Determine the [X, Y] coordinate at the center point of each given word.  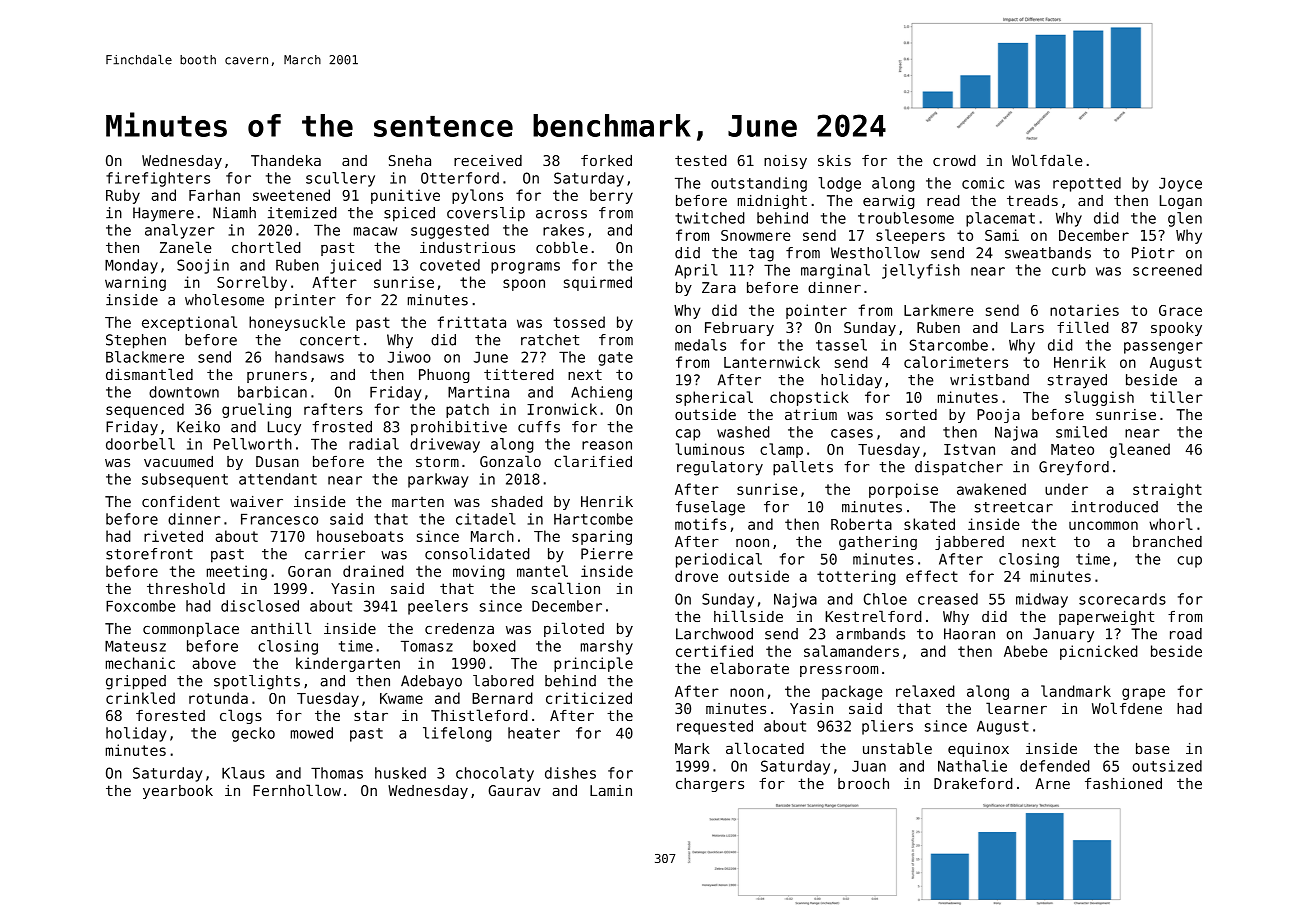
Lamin [611, 790]
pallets [803, 468]
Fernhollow [297, 790]
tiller [1176, 397]
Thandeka [286, 160]
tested [701, 160]
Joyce [1180, 184]
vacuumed [178, 461]
